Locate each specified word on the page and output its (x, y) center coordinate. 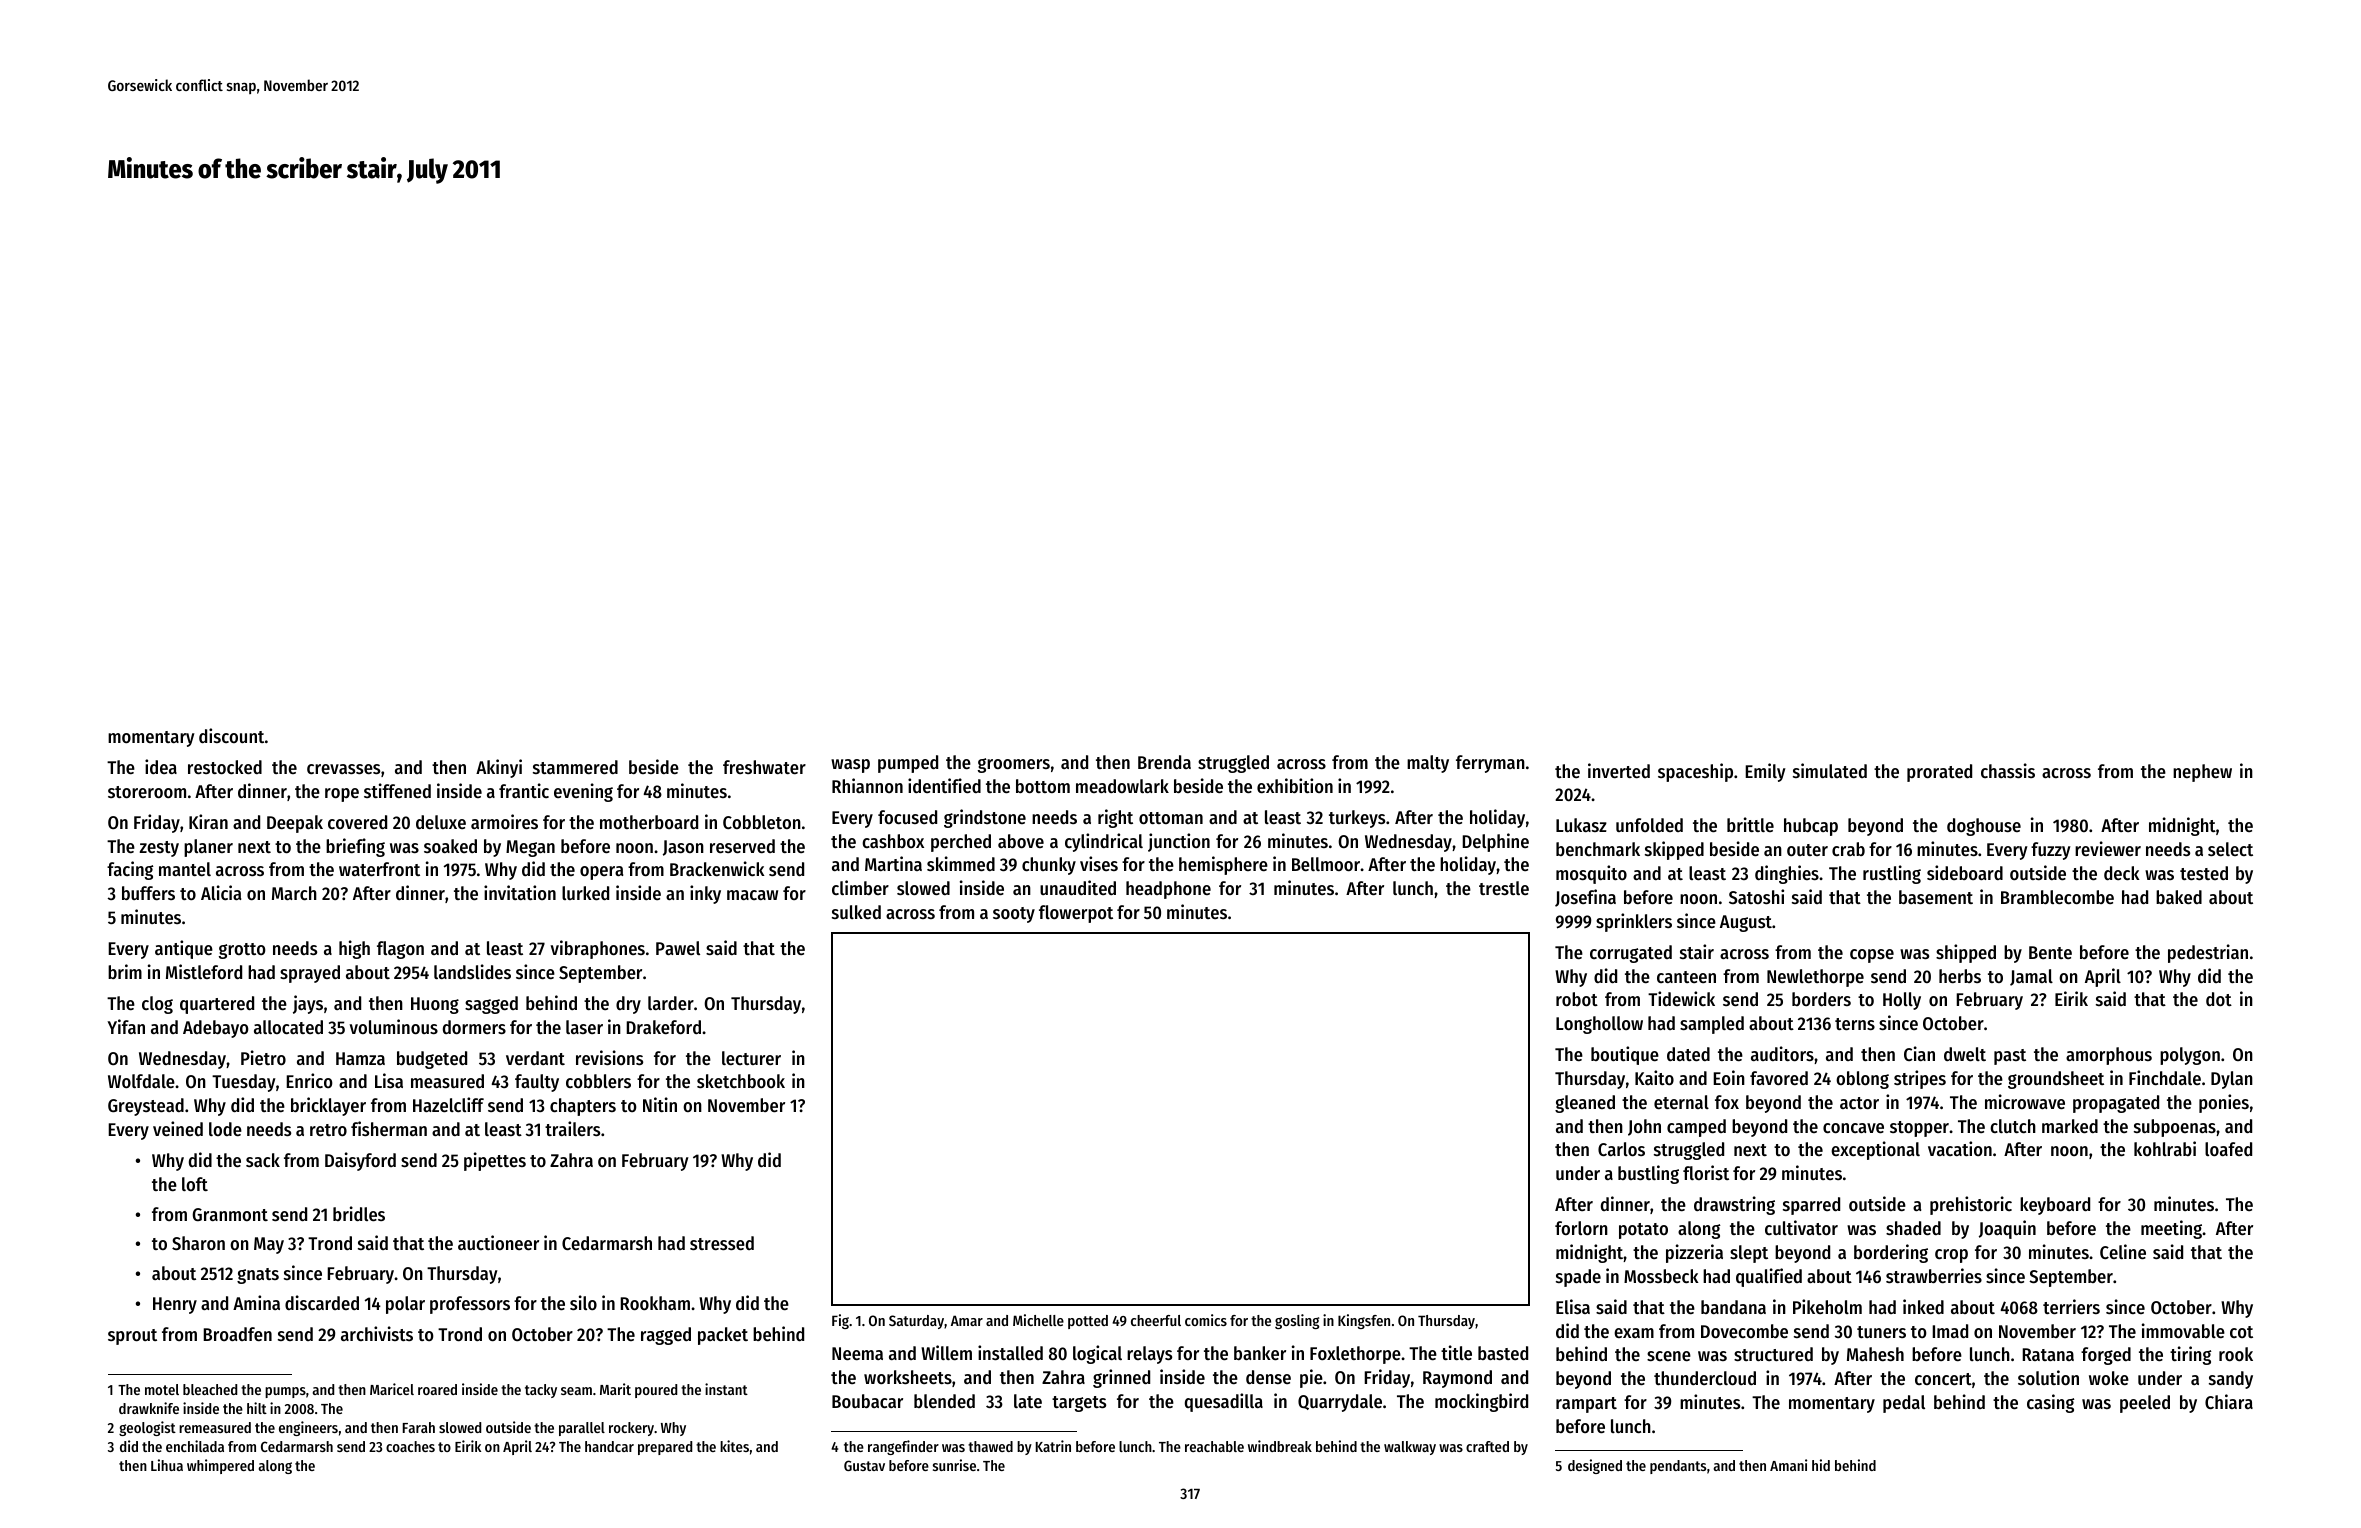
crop (1951, 1256)
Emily (1765, 772)
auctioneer (498, 1242)
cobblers (598, 1081)
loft (195, 1184)
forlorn (1581, 1228)
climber (860, 887)
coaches (410, 1446)
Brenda (1164, 762)
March (294, 893)
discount (231, 735)
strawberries (1934, 1275)
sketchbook (741, 1081)
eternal (1681, 1102)
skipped (1674, 850)
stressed (722, 1243)
